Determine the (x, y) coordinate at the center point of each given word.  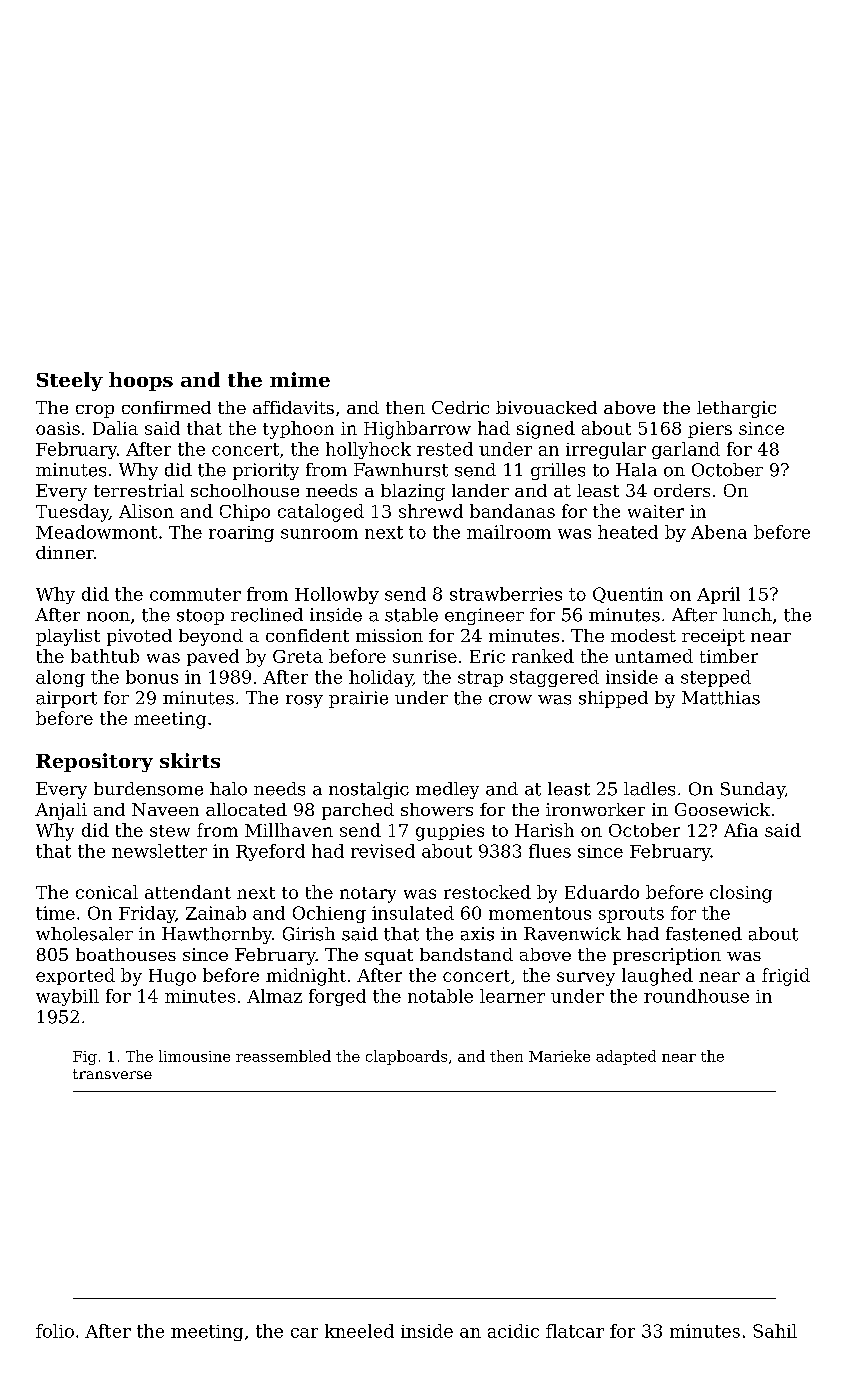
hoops (141, 381)
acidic (513, 1331)
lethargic (736, 409)
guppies (450, 832)
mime (300, 379)
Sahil (775, 1331)
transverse (112, 1074)
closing (741, 894)
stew (170, 831)
